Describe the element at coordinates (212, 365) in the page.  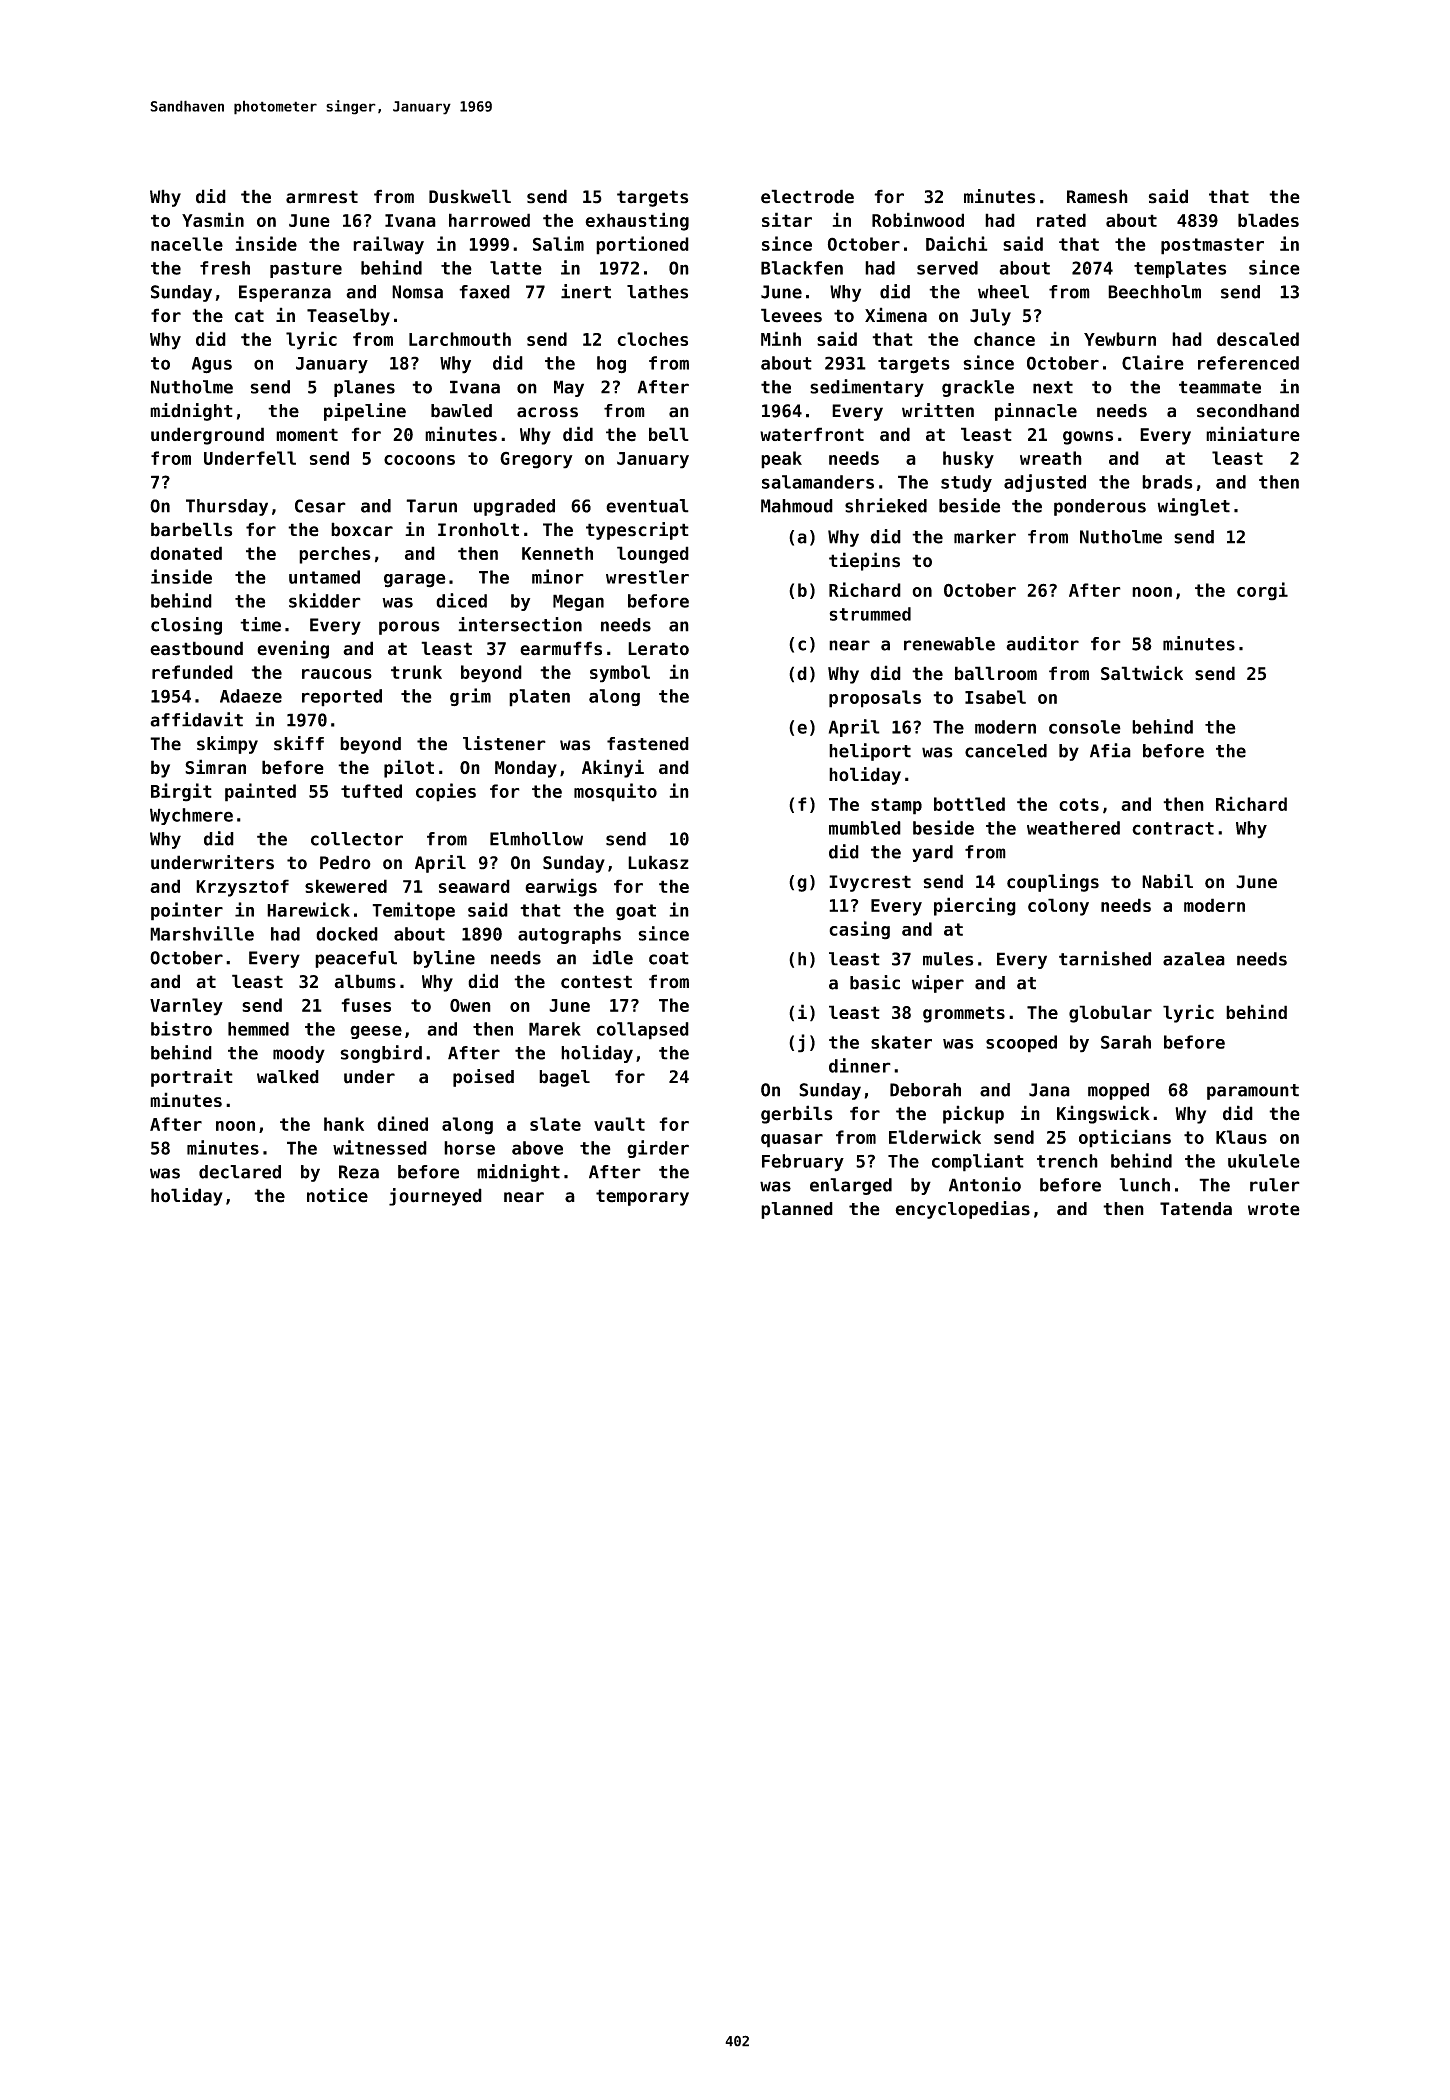
I see `Agus` at that location.
